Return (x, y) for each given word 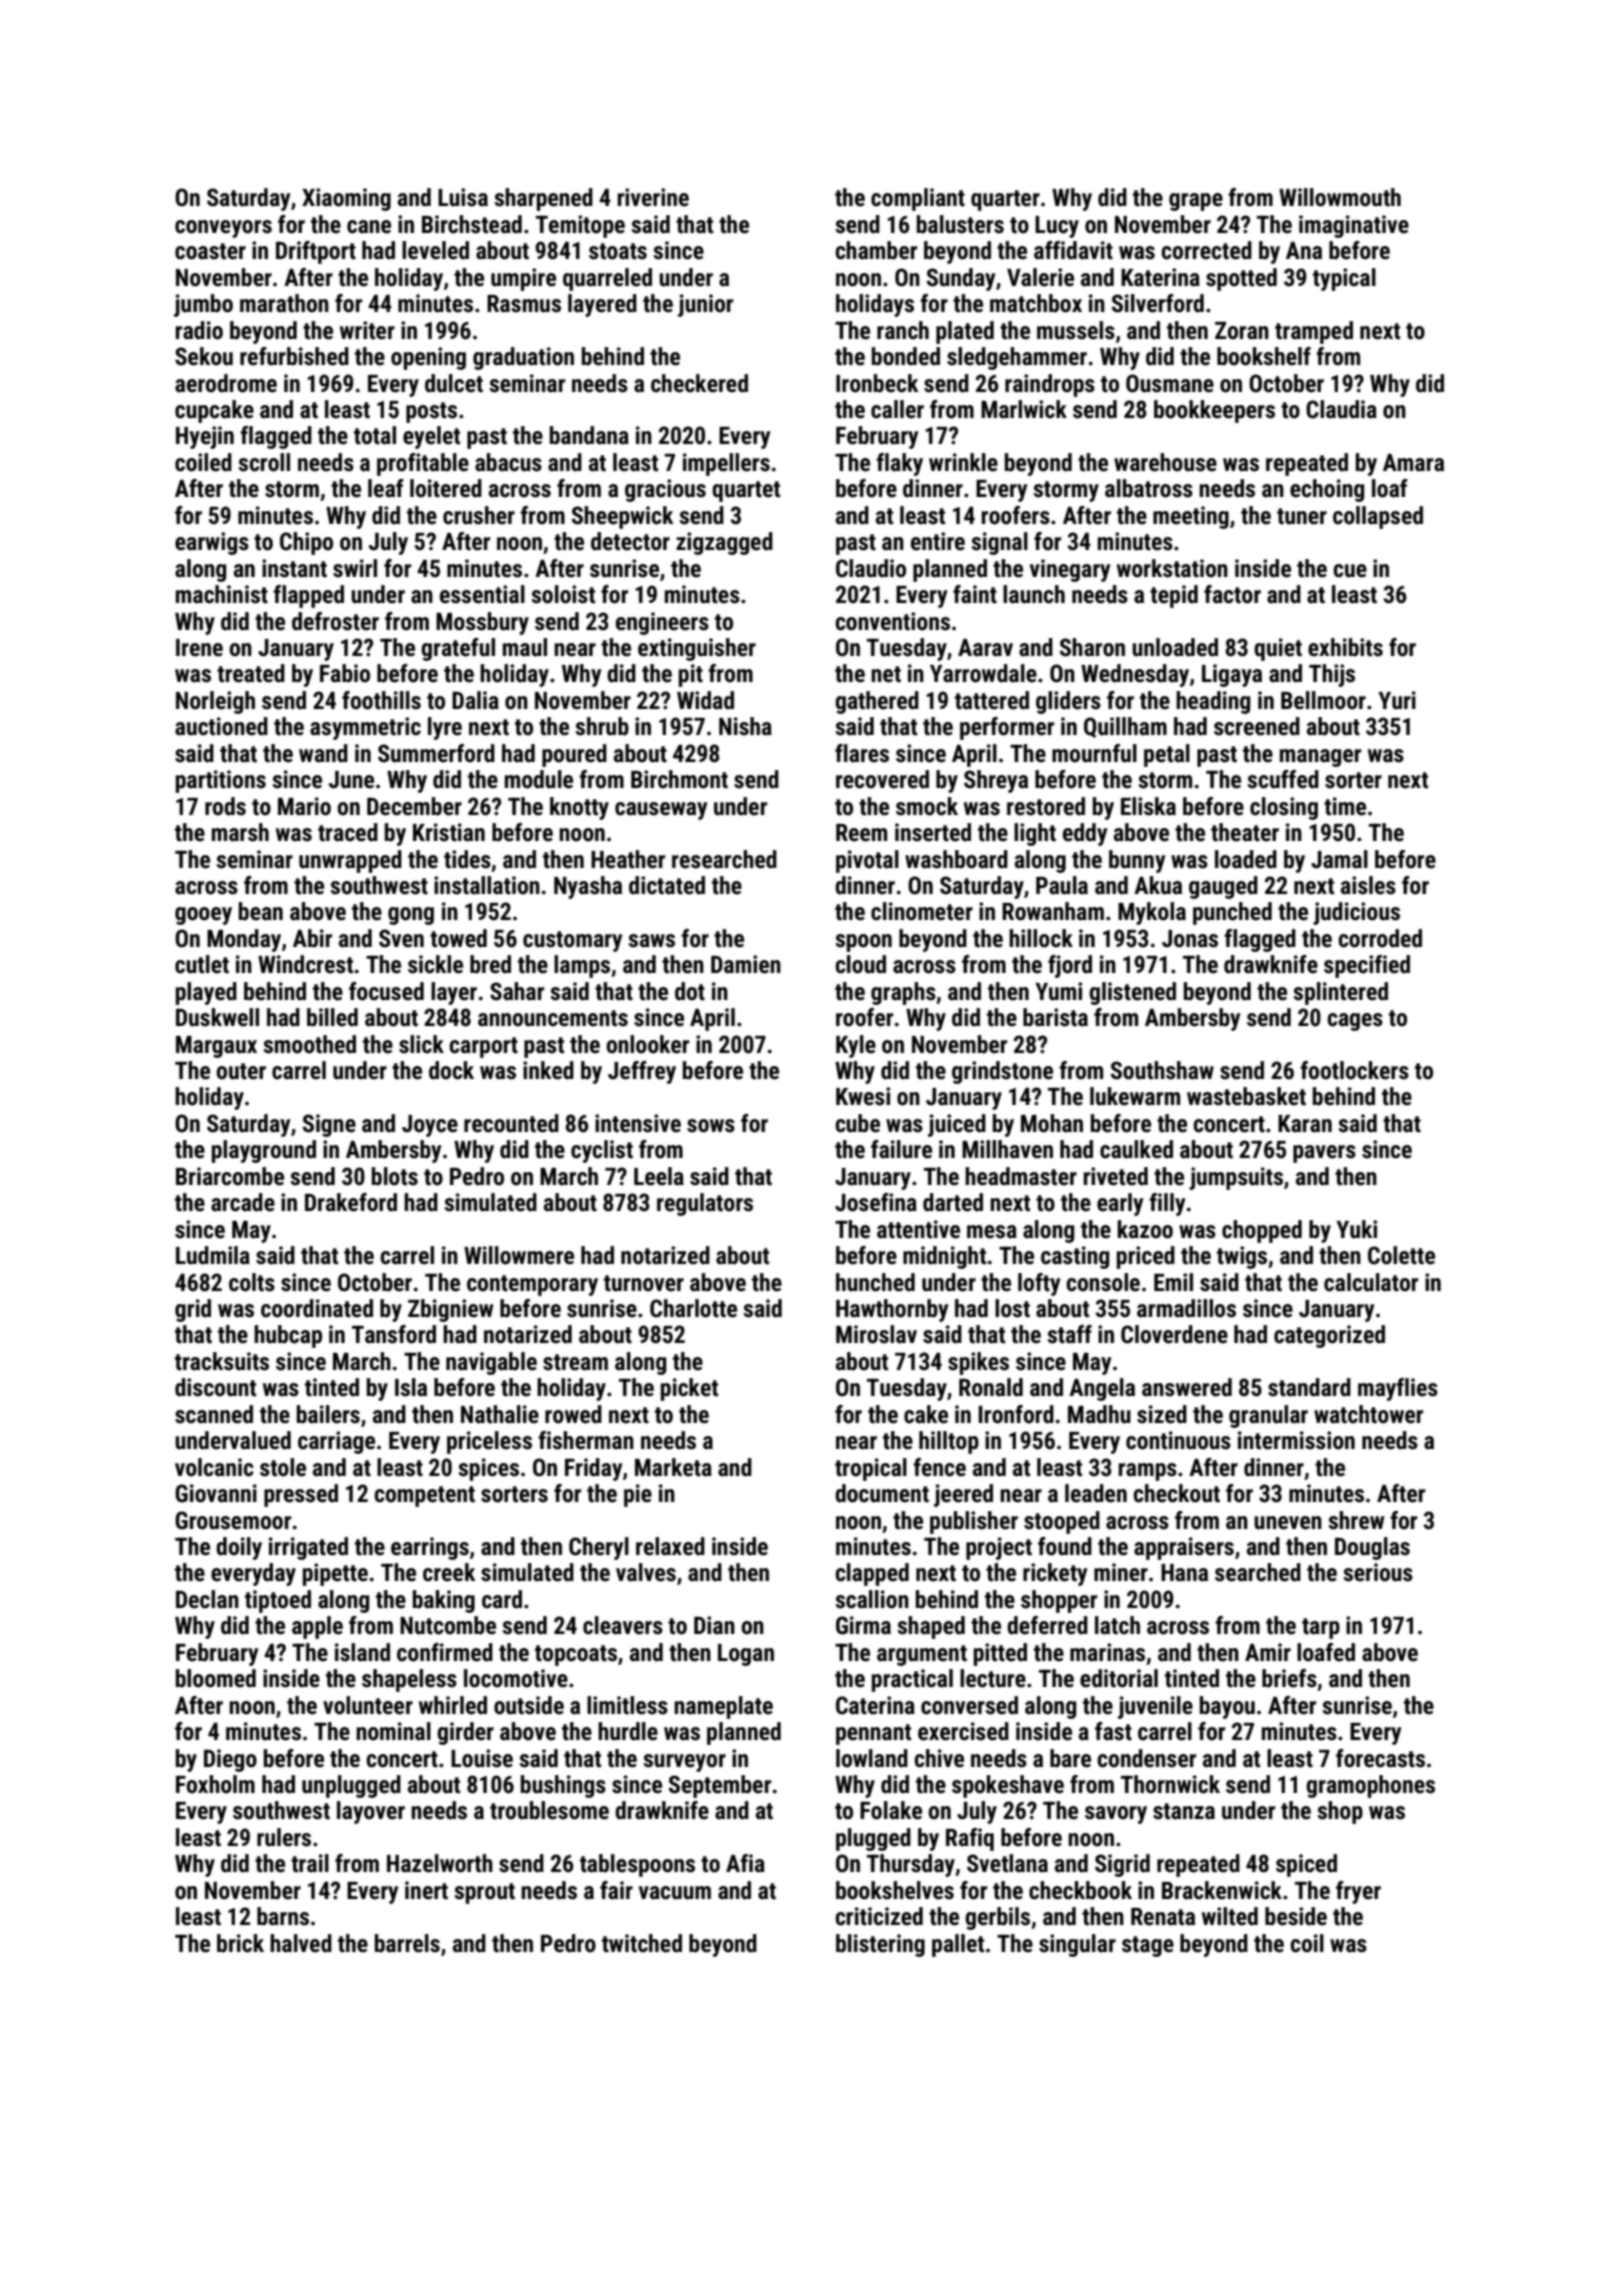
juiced (957, 1125)
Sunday (961, 279)
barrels (407, 1943)
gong (411, 916)
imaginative (1354, 226)
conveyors (223, 229)
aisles (1368, 885)
